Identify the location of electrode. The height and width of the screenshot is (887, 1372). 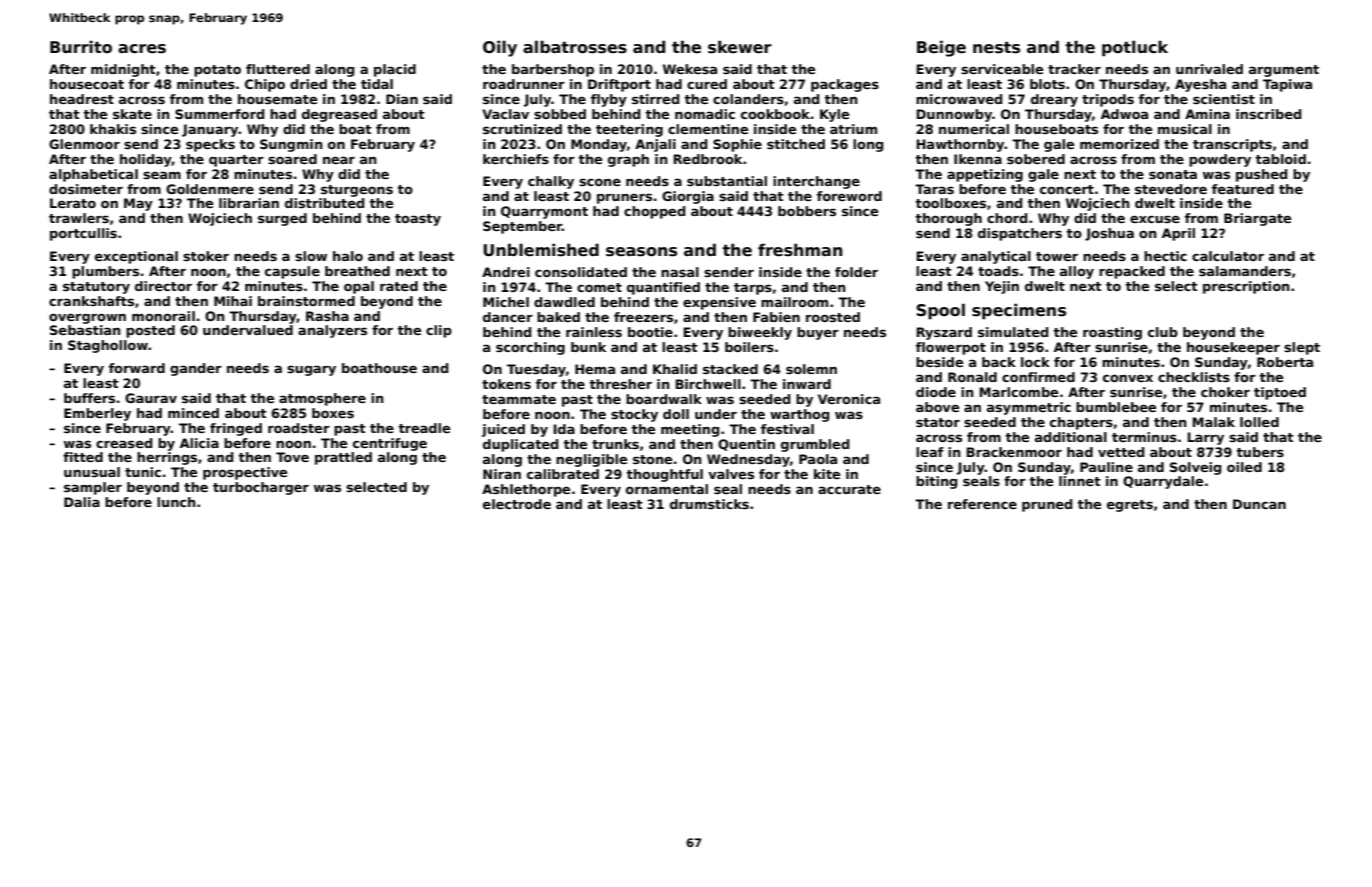
(517, 504).
